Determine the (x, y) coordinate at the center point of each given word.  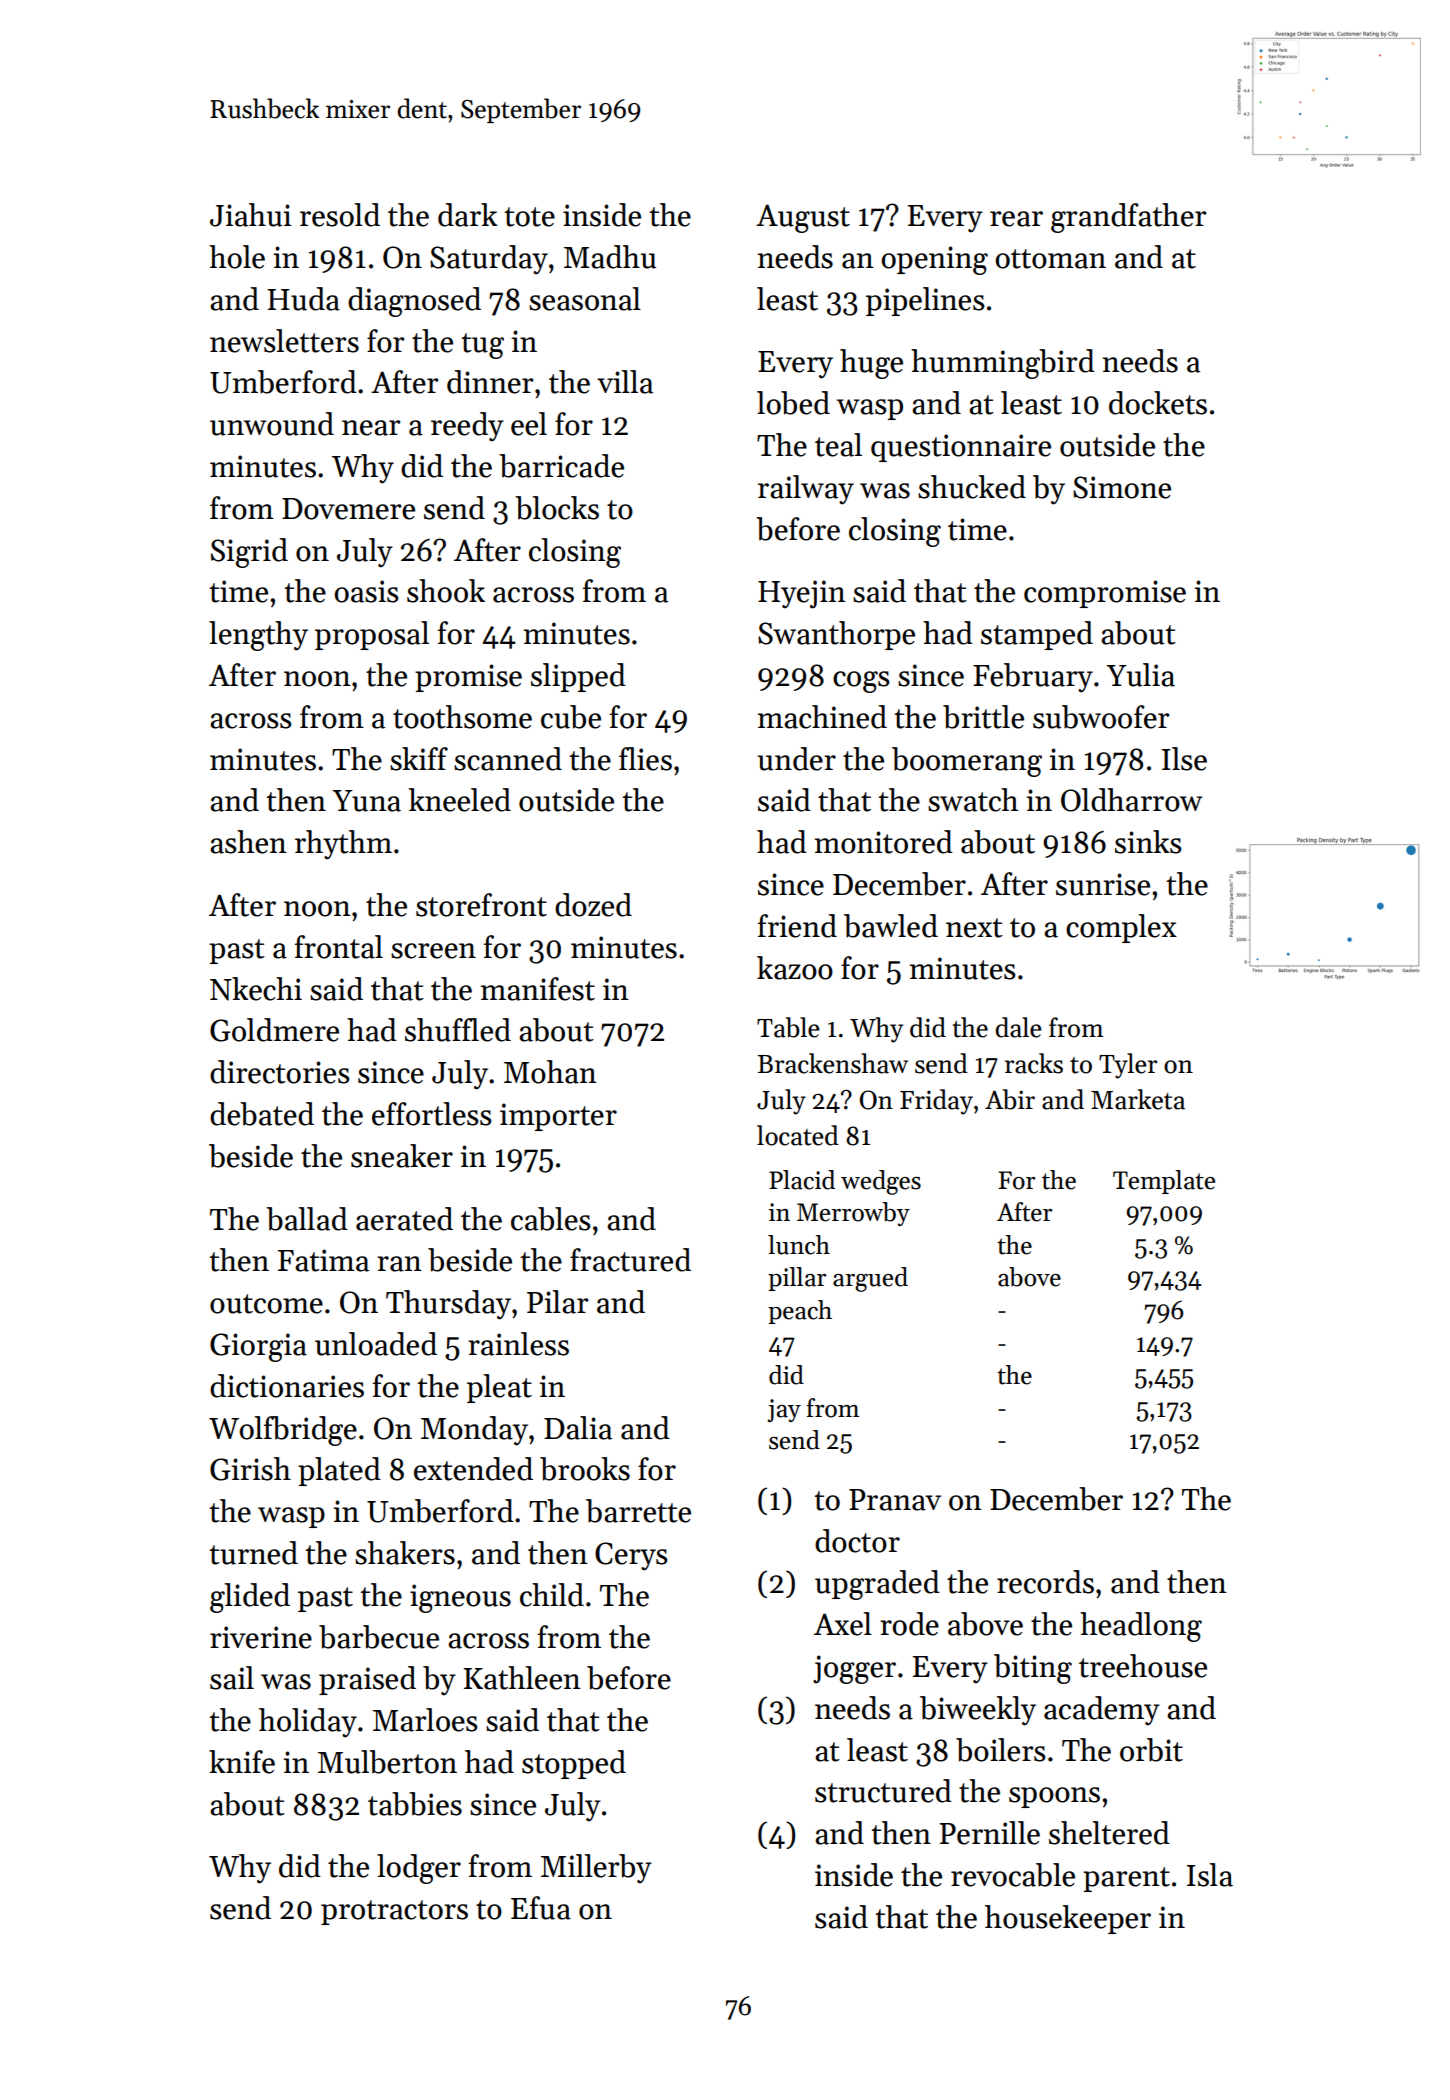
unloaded (376, 1344)
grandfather (1129, 218)
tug (483, 346)
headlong (1141, 1627)
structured (883, 1791)
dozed (593, 905)
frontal (339, 947)
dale (1019, 1027)
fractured (630, 1260)
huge (871, 364)
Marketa (1138, 1099)
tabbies (415, 1804)
